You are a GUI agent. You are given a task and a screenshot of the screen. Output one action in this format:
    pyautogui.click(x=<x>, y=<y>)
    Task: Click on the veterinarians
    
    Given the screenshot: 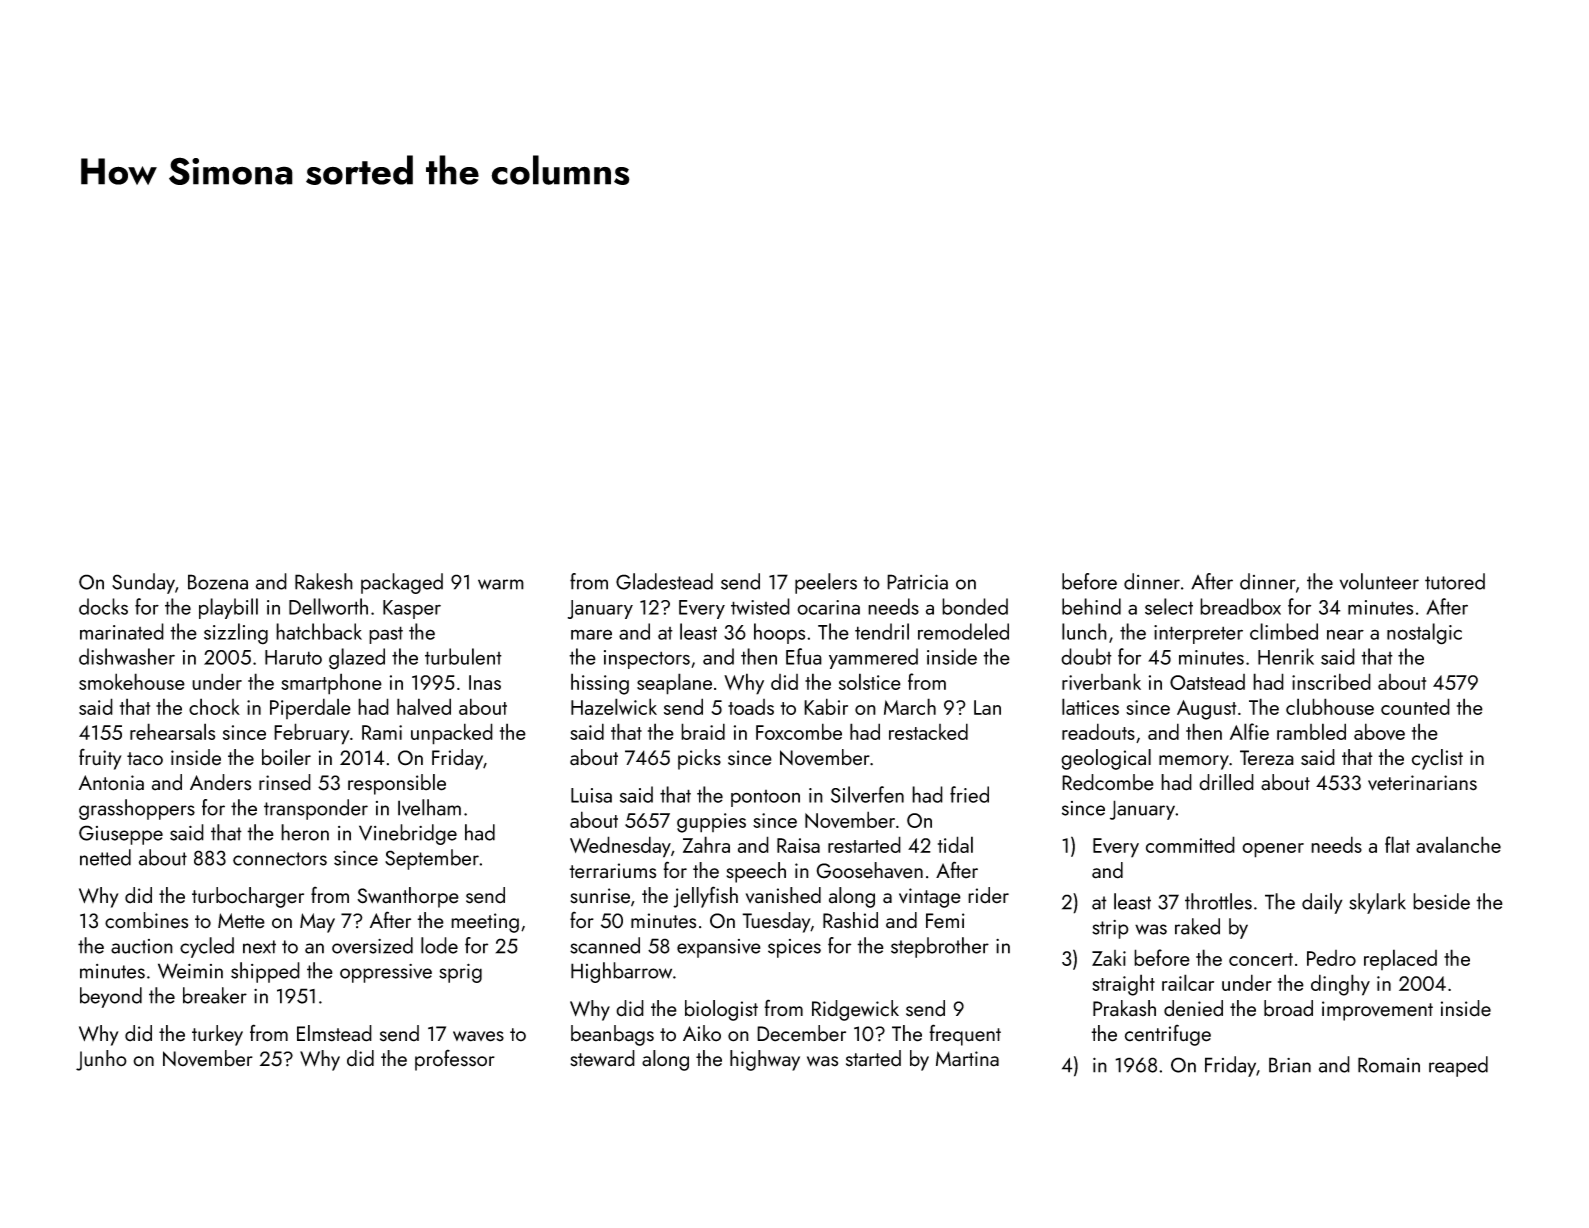 What is the action you would take?
    pyautogui.click(x=1422, y=783)
